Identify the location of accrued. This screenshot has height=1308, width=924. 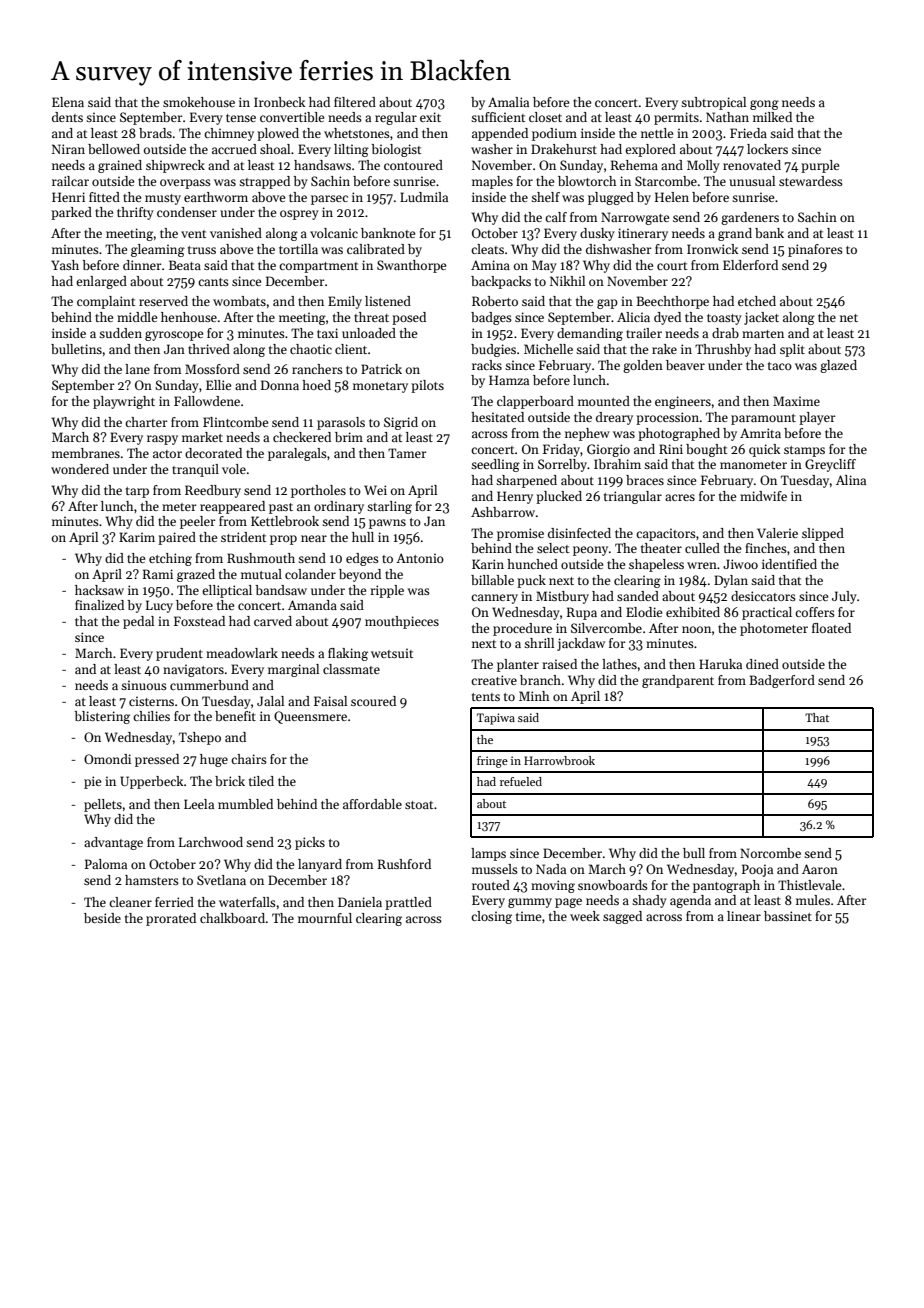
(234, 149).
